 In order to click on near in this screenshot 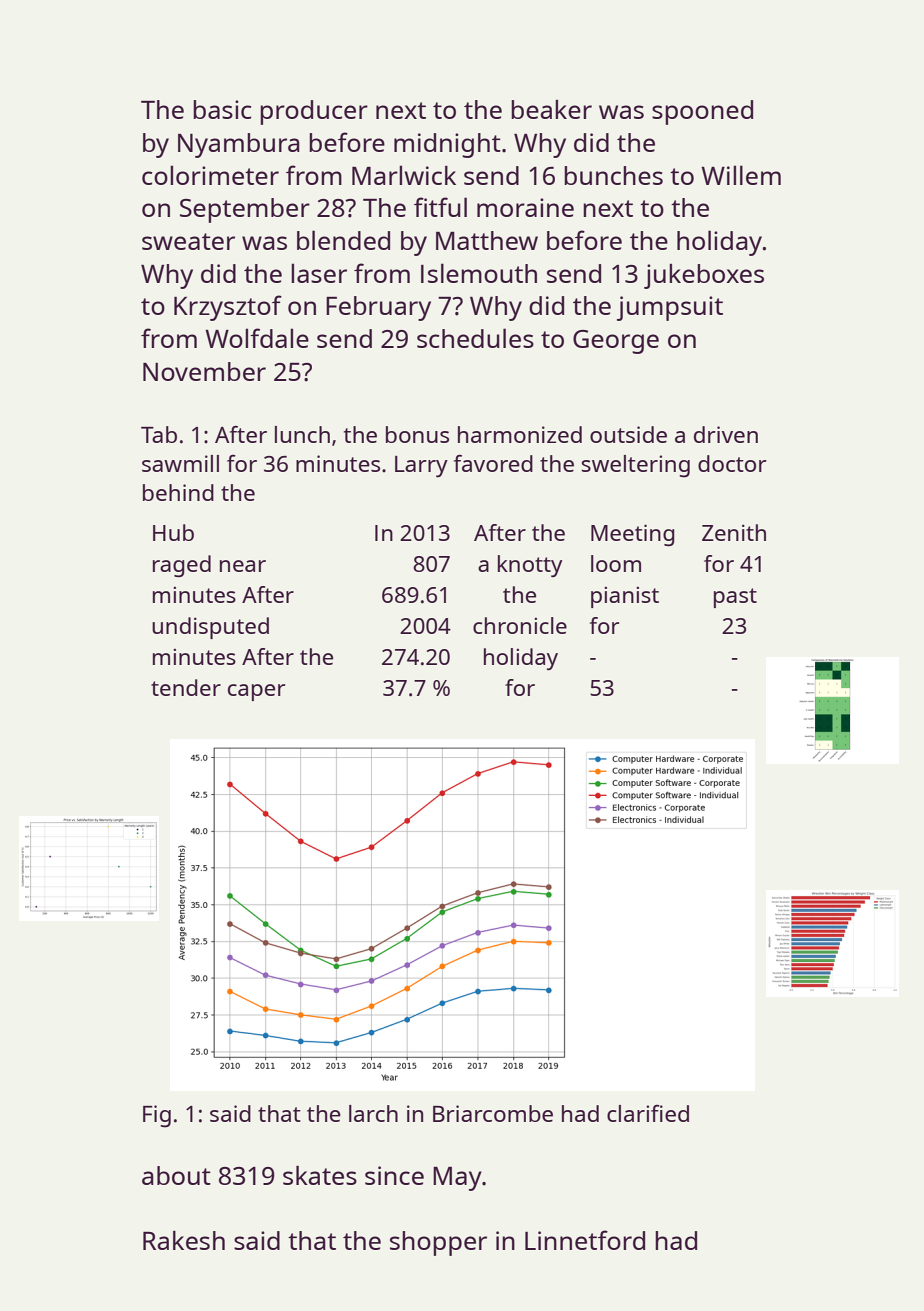, I will do `click(243, 566)`.
